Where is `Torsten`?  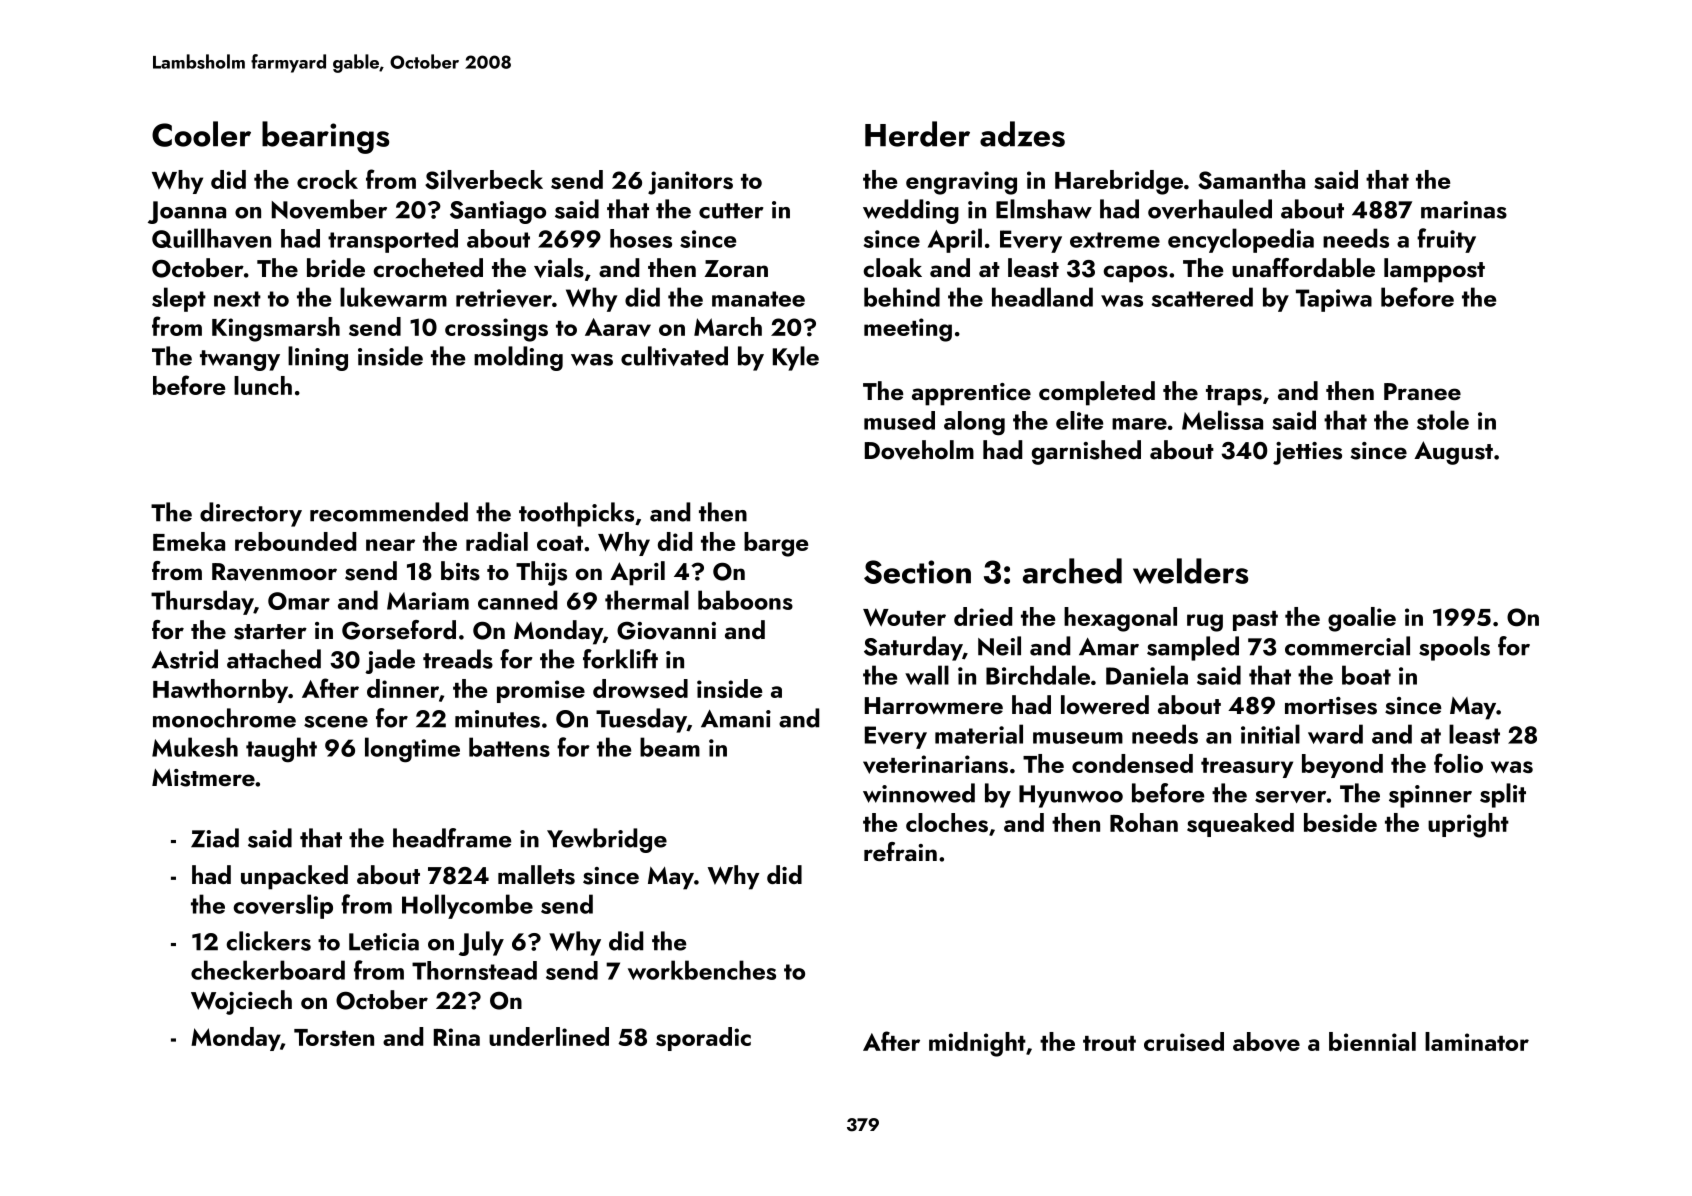
Torsten is located at coordinates (334, 1037).
